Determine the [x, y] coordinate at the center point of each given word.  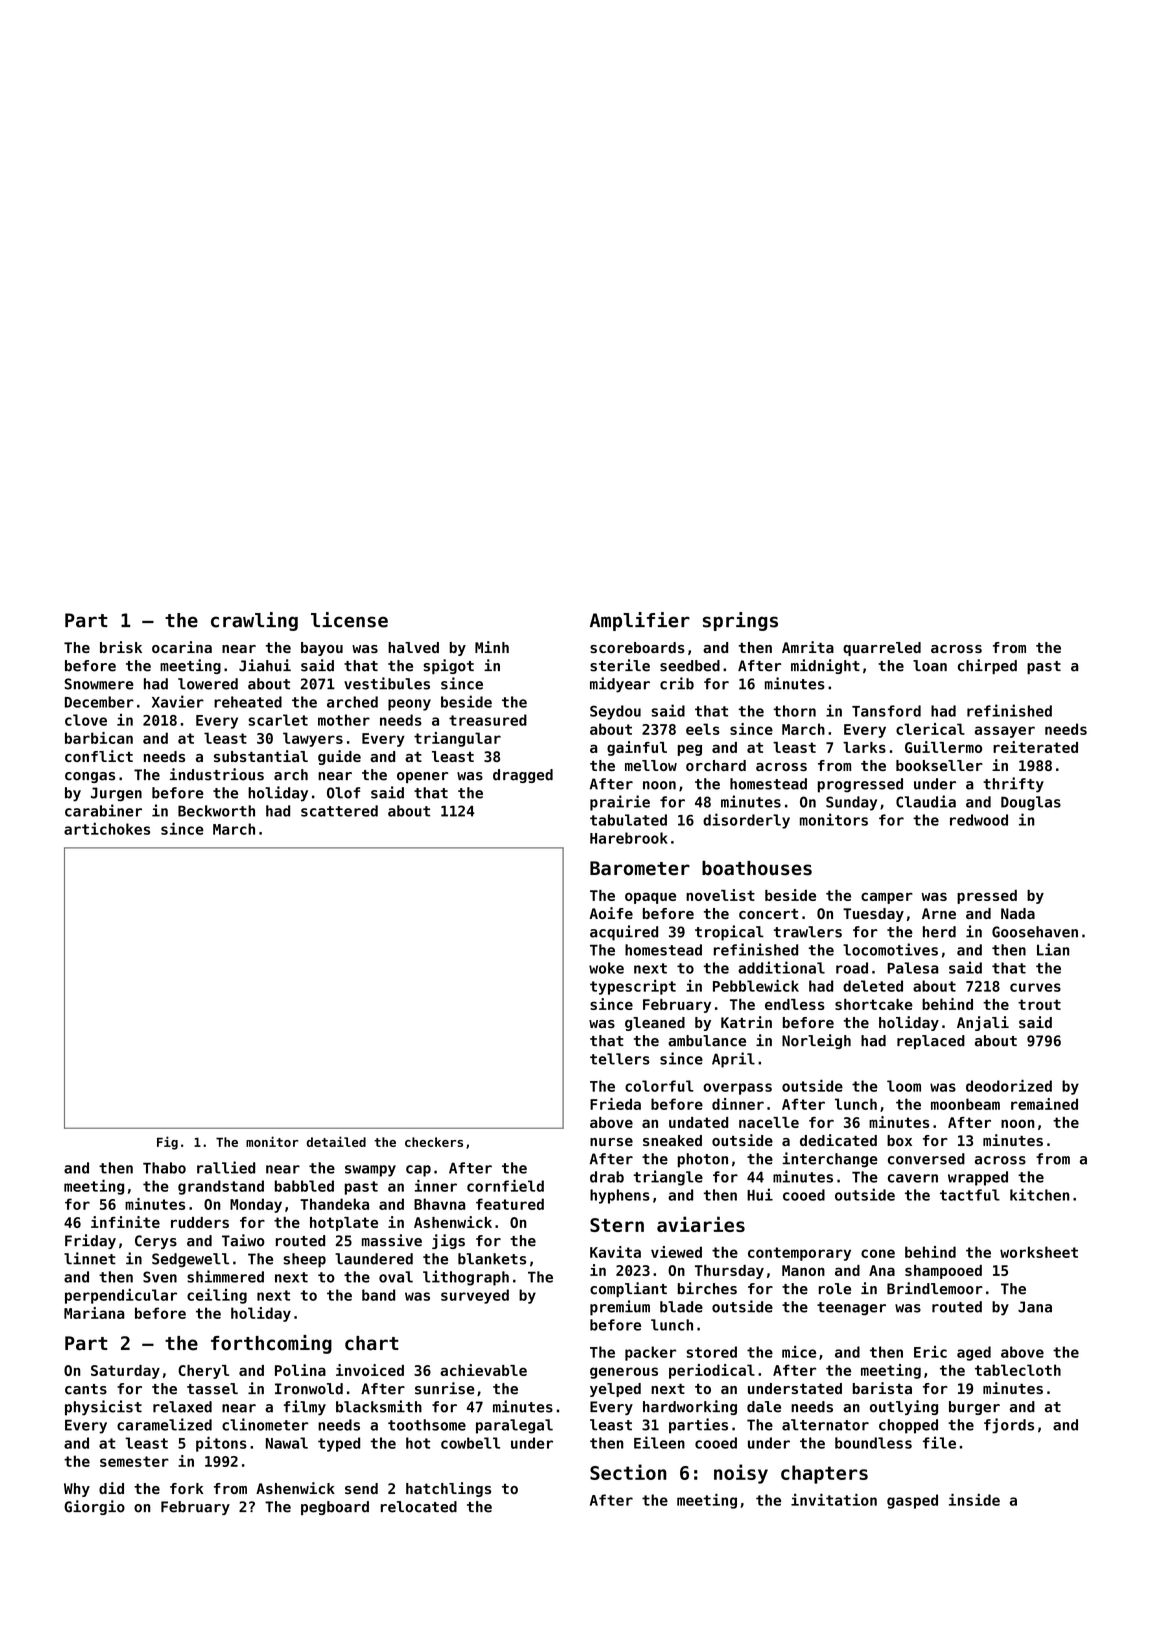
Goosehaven [1035, 932]
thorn [794, 711]
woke [606, 968]
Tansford [886, 711]
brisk [121, 647]
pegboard [335, 1508]
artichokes [107, 829]
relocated [419, 1507]
